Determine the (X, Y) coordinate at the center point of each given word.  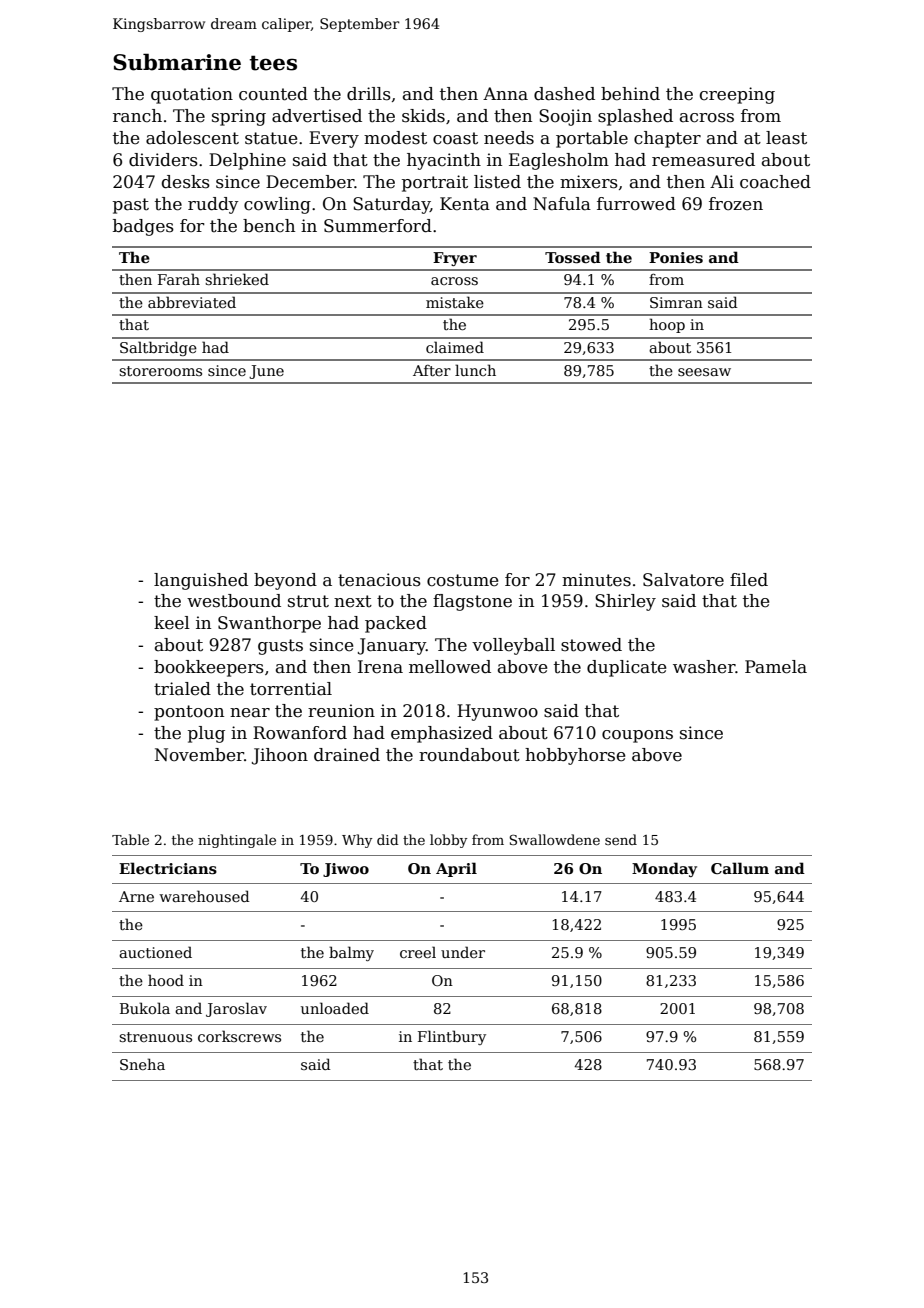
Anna (505, 93)
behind (630, 94)
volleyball (513, 646)
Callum (740, 868)
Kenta (465, 204)
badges (143, 227)
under (463, 952)
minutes (596, 580)
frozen (736, 204)
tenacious (379, 580)
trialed (182, 689)
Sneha (142, 1064)
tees (273, 63)
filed (749, 580)
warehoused (204, 896)
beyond (285, 581)
